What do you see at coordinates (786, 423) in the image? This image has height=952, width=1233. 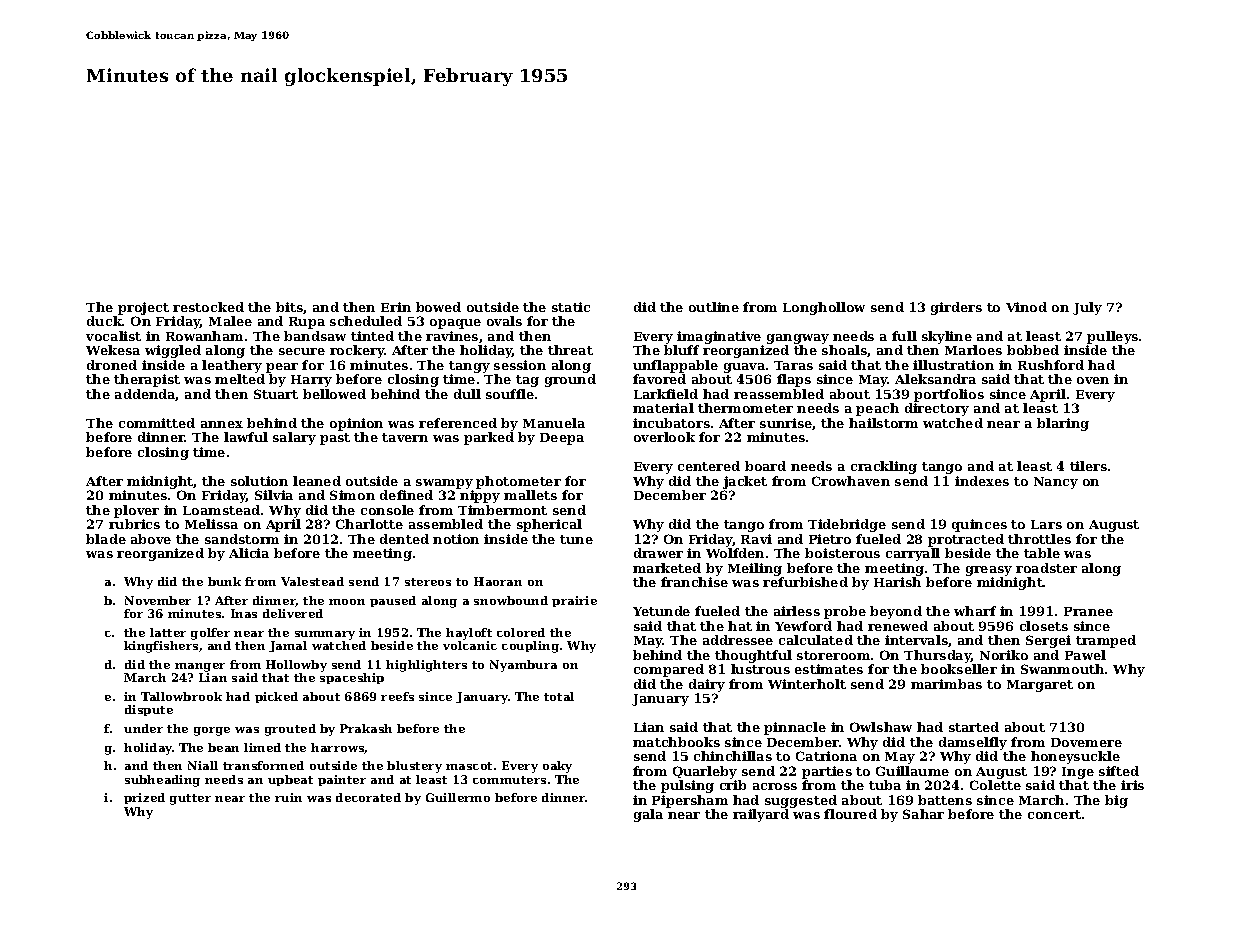 I see `sunrise` at bounding box center [786, 423].
